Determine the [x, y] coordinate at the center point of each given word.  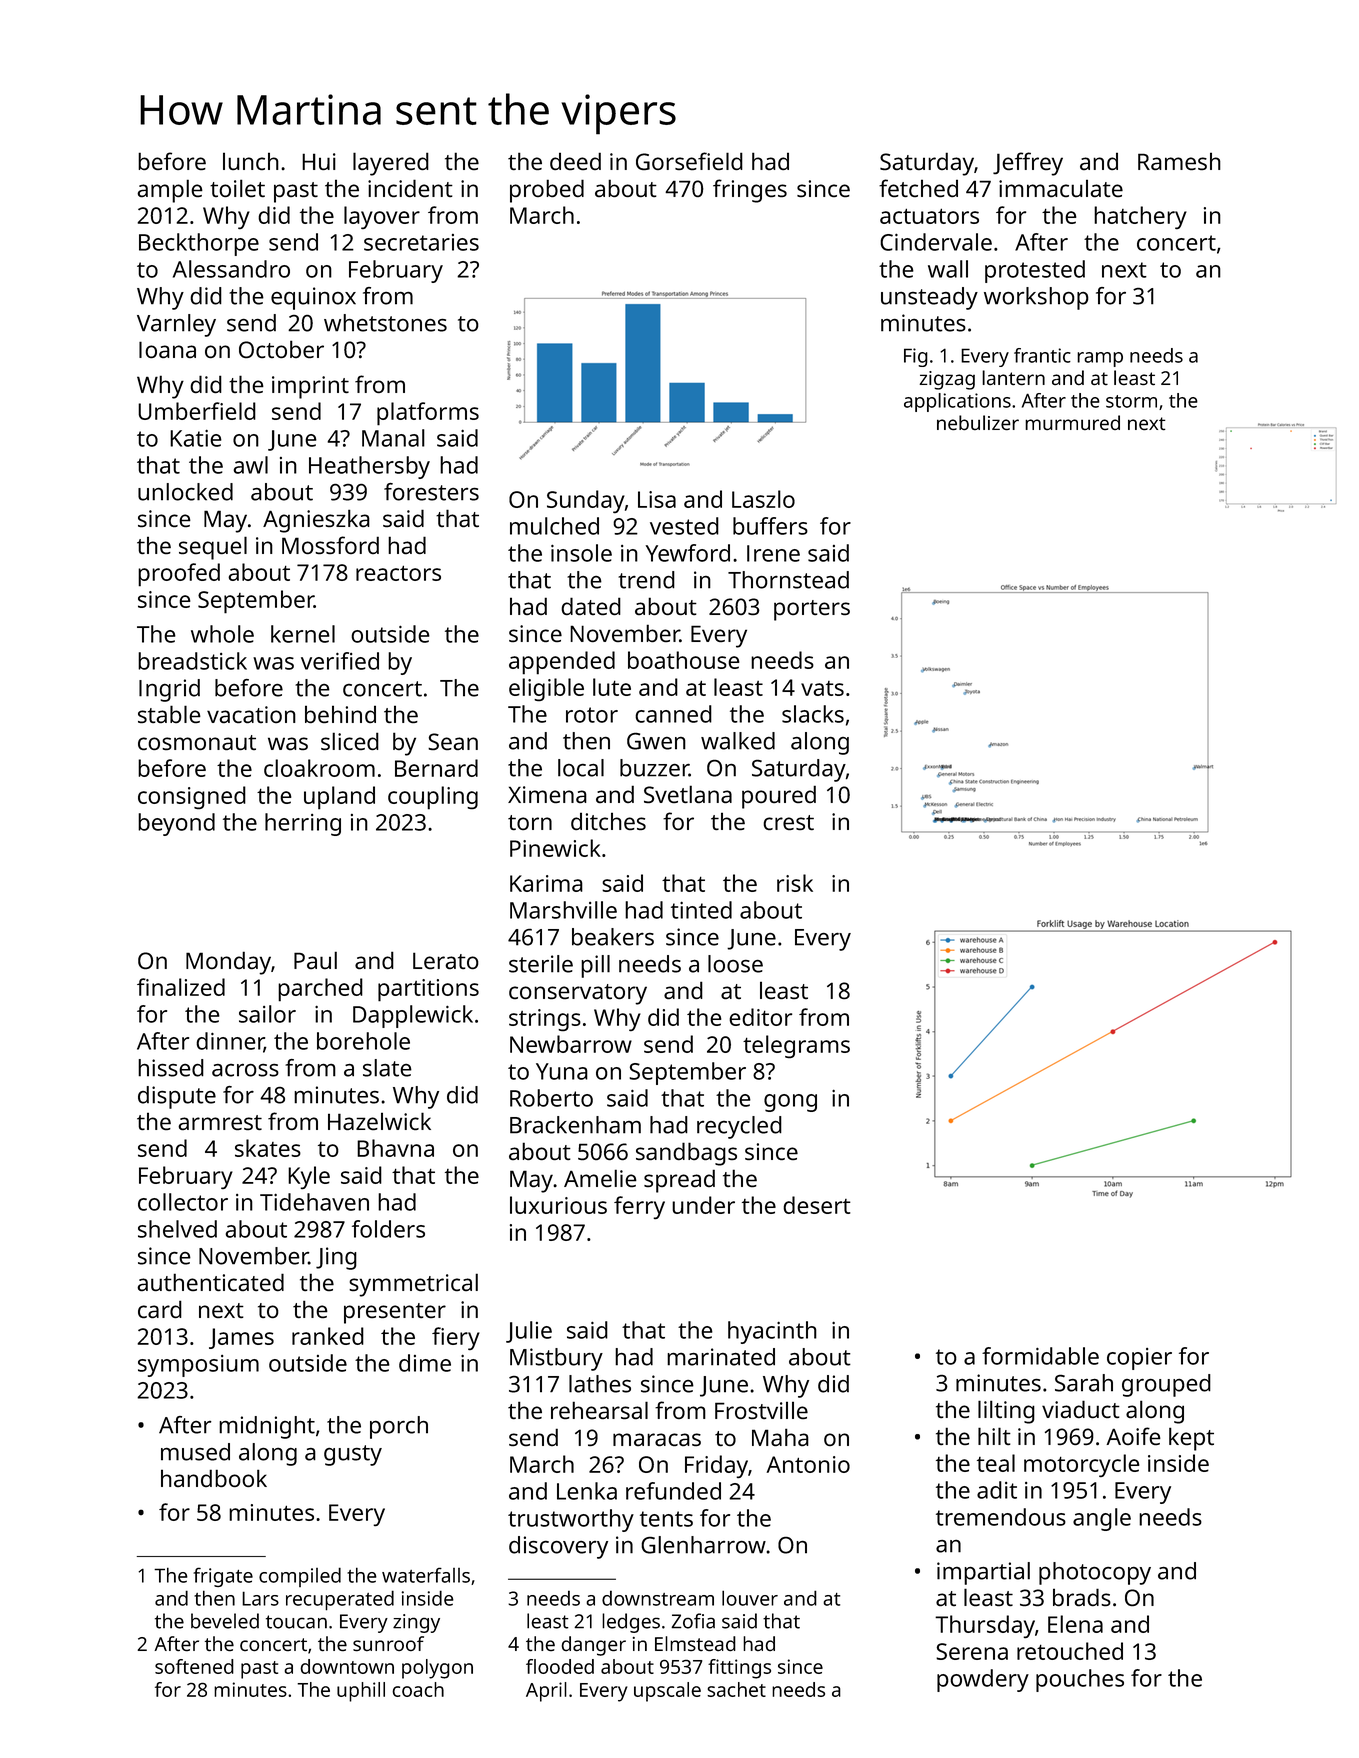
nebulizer [978, 422]
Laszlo [763, 499]
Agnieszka [316, 521]
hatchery [1140, 217]
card [160, 1309]
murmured [1072, 422]
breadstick [192, 661]
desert [817, 1205]
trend [646, 580]
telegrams [796, 1046]
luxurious [558, 1205]
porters [812, 610]
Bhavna [395, 1148]
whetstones [385, 323]
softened [194, 1666]
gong [790, 1103]
